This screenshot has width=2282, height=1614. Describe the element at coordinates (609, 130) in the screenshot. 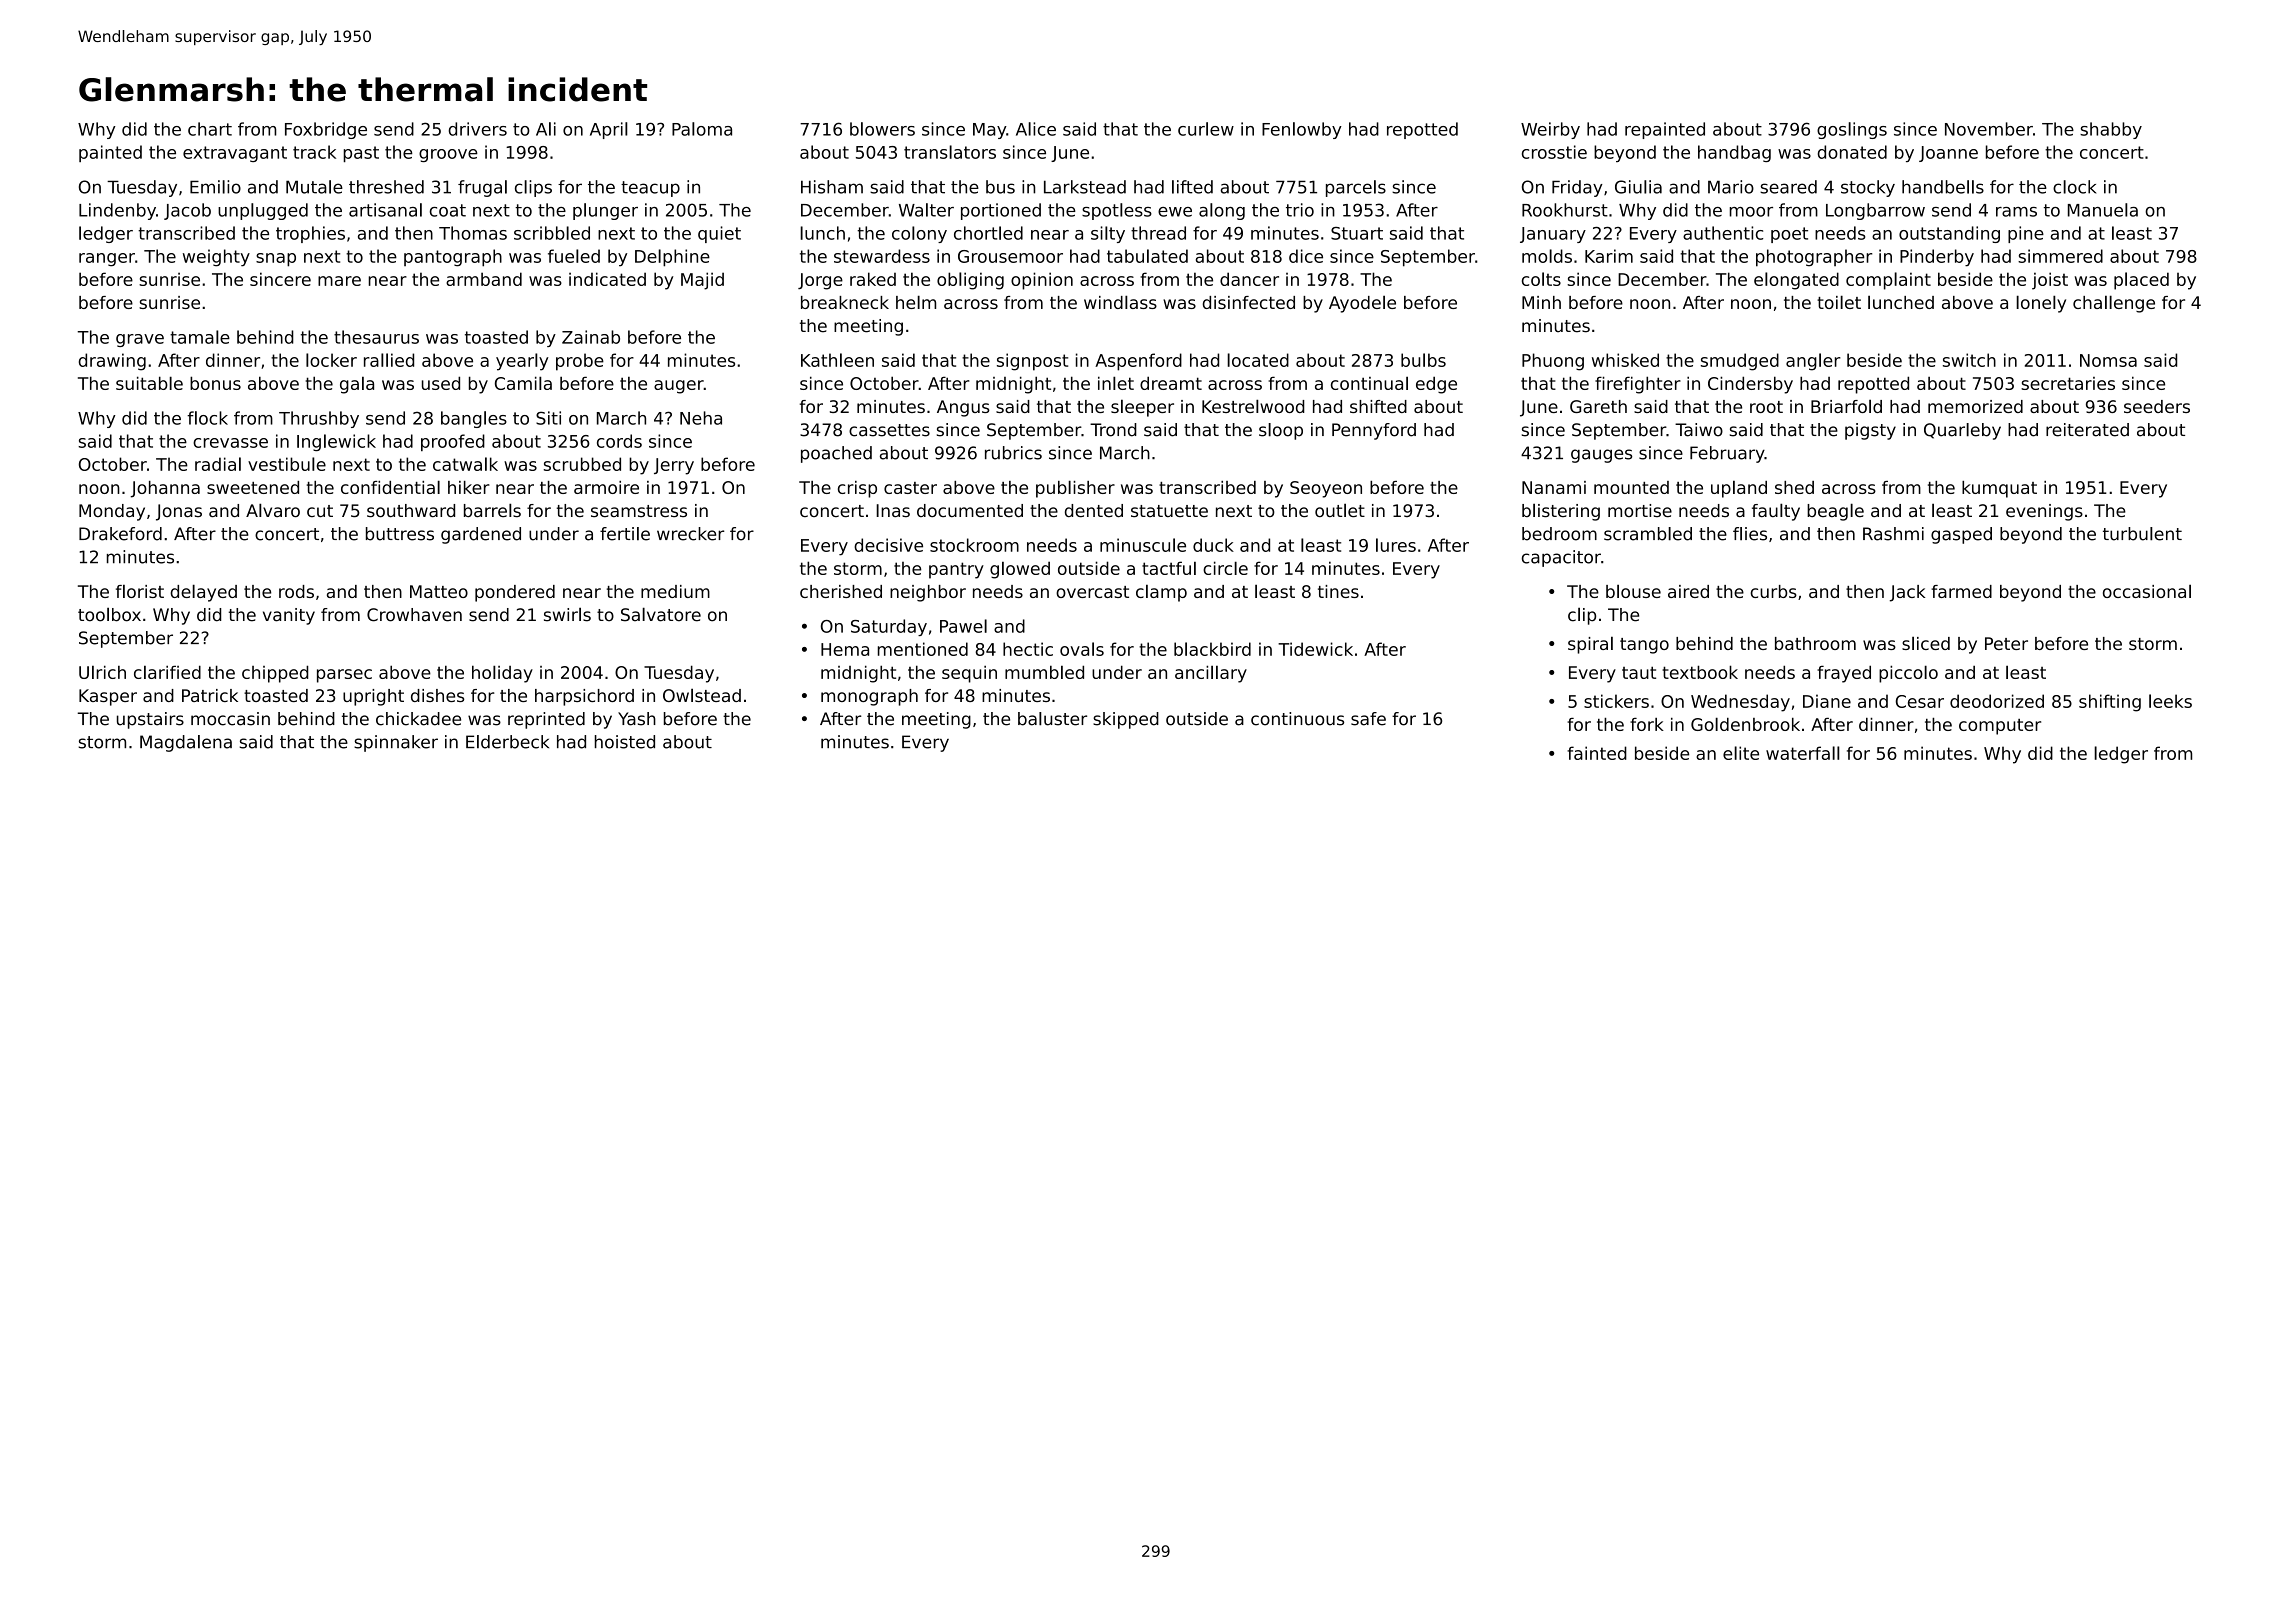

I see `April` at that location.
